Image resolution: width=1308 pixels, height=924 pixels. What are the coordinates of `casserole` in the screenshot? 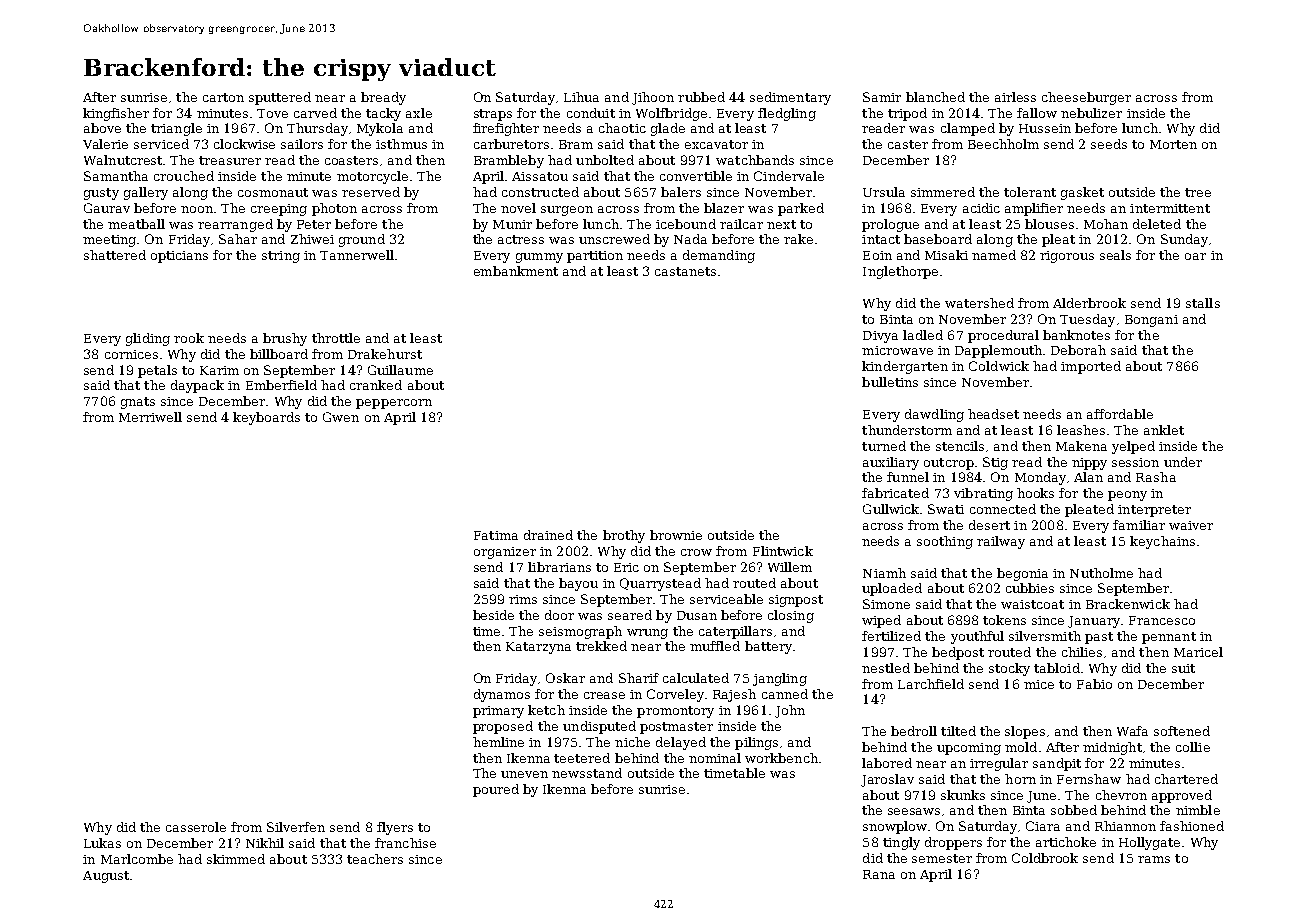 It's located at (196, 827).
